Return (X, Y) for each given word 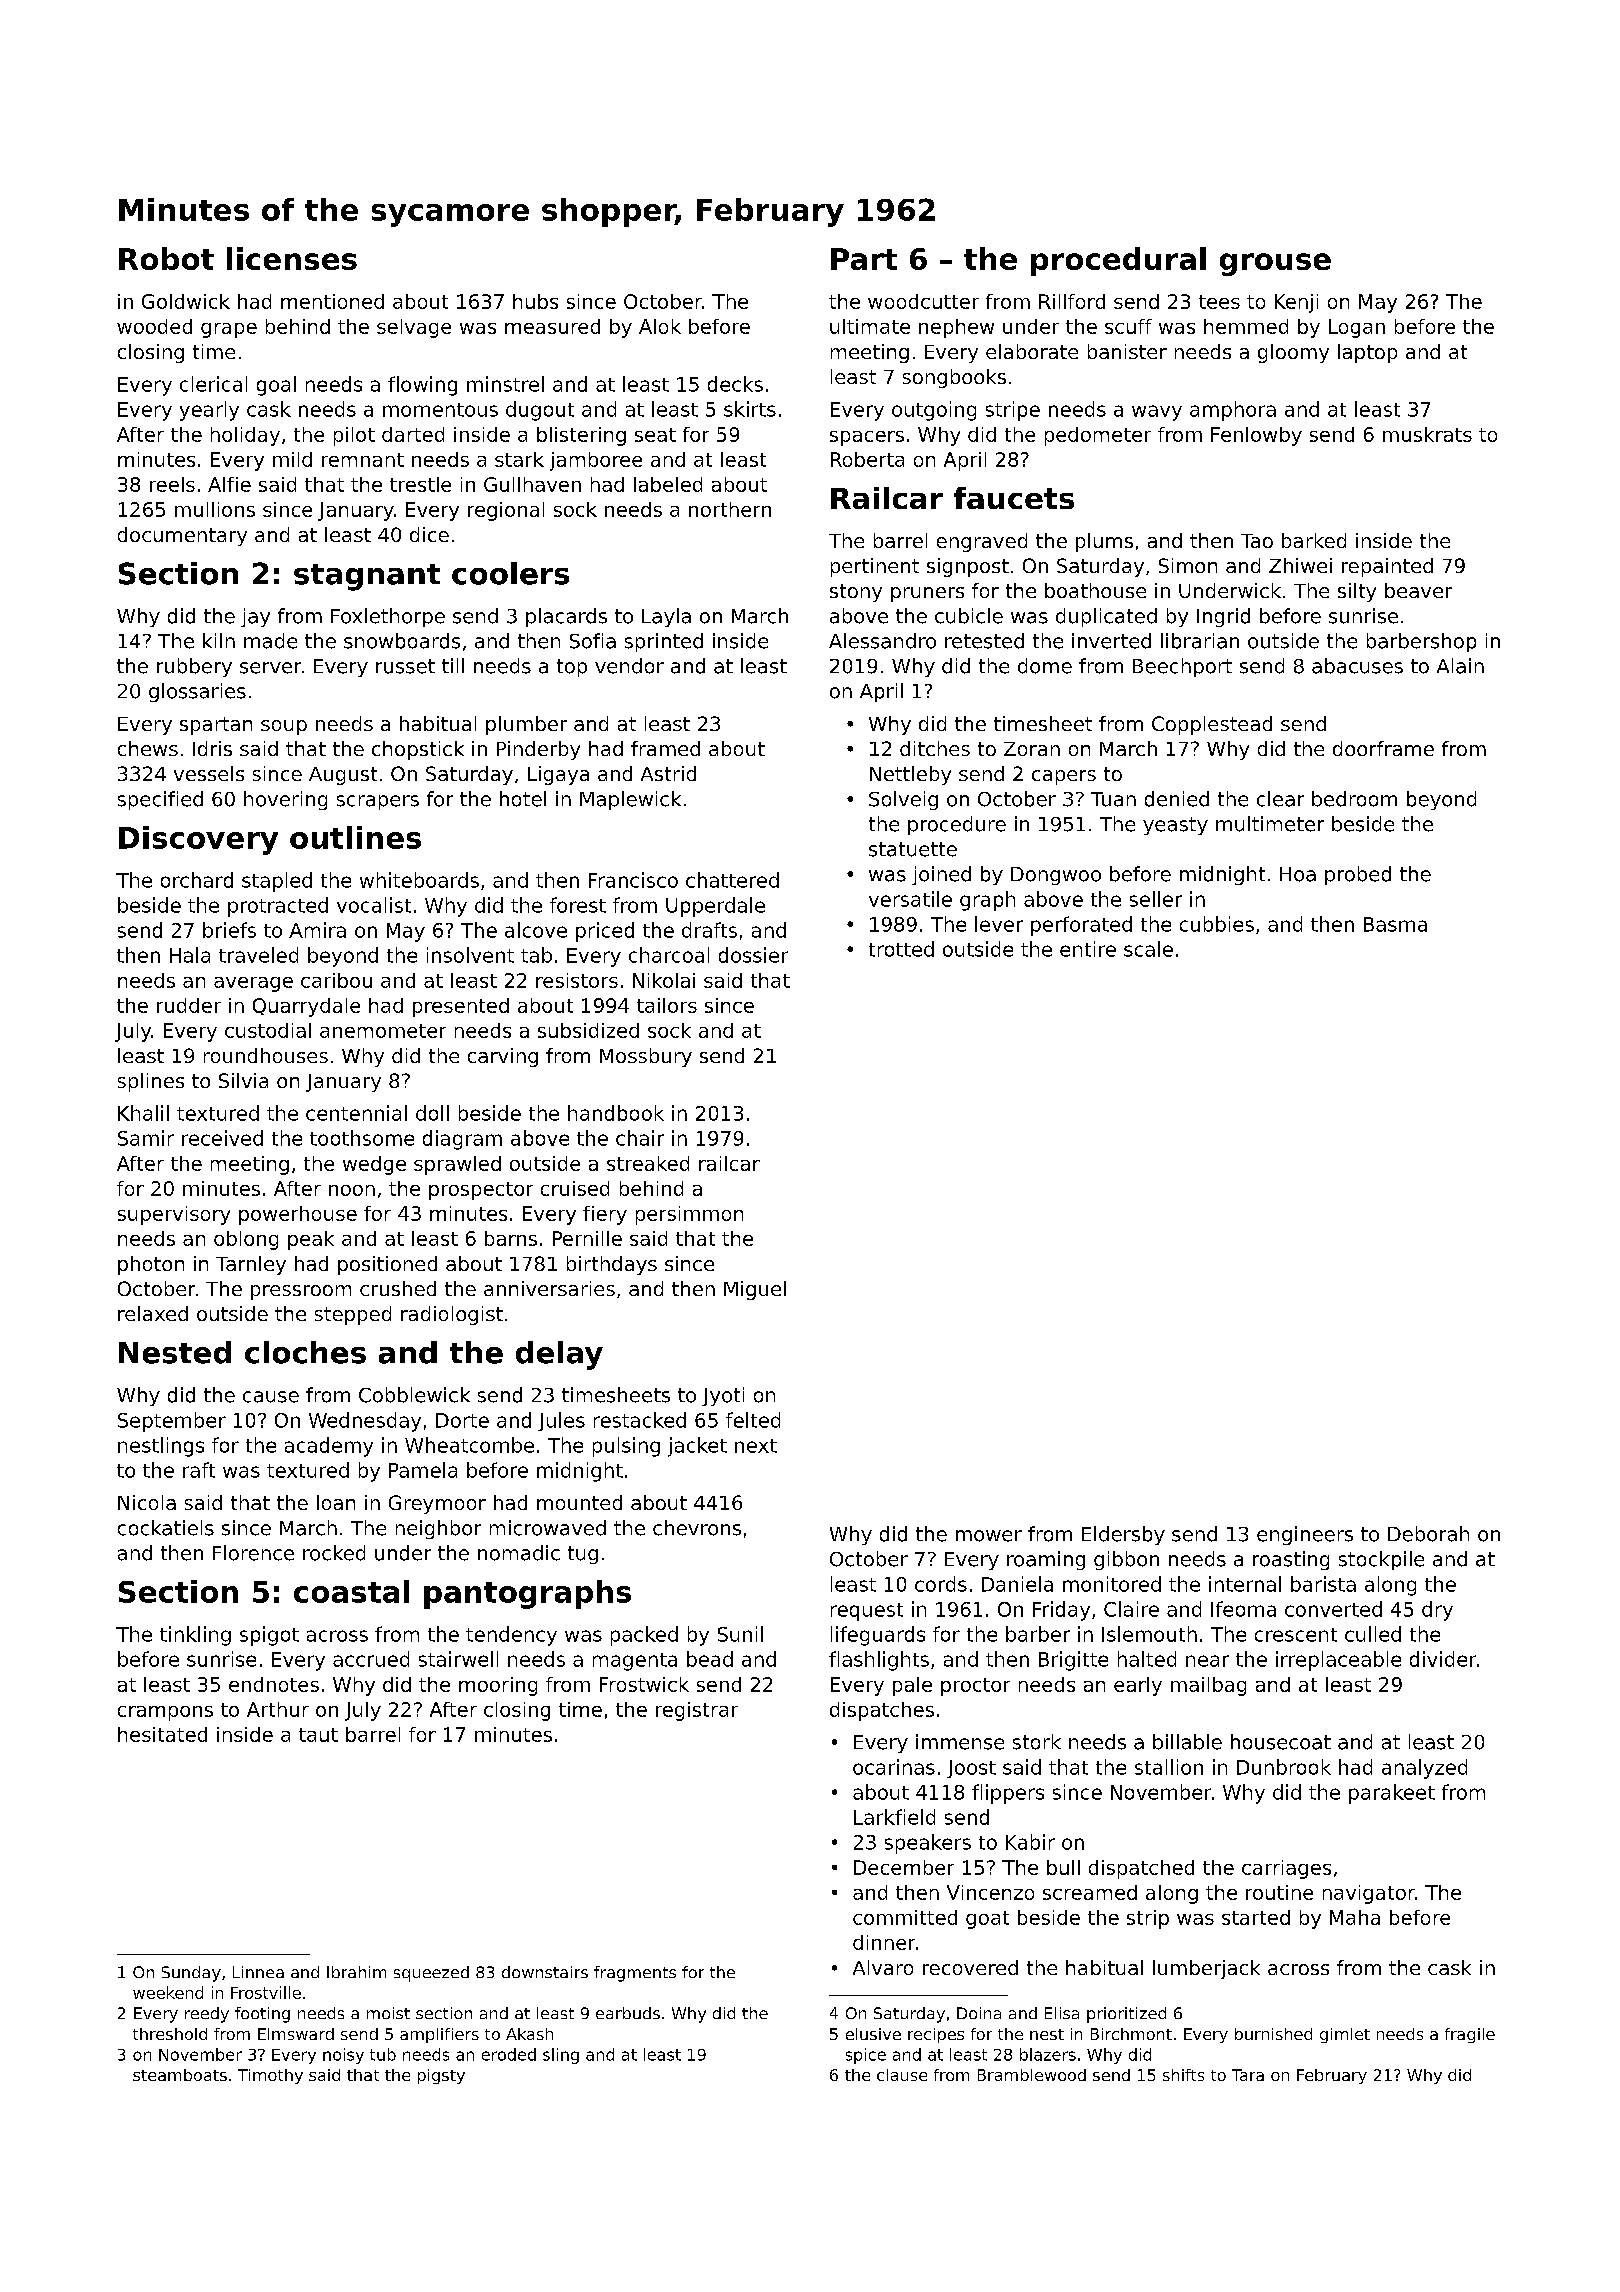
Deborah (1428, 1534)
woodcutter (923, 301)
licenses (292, 258)
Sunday (191, 1974)
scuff (1128, 326)
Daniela (1017, 1584)
